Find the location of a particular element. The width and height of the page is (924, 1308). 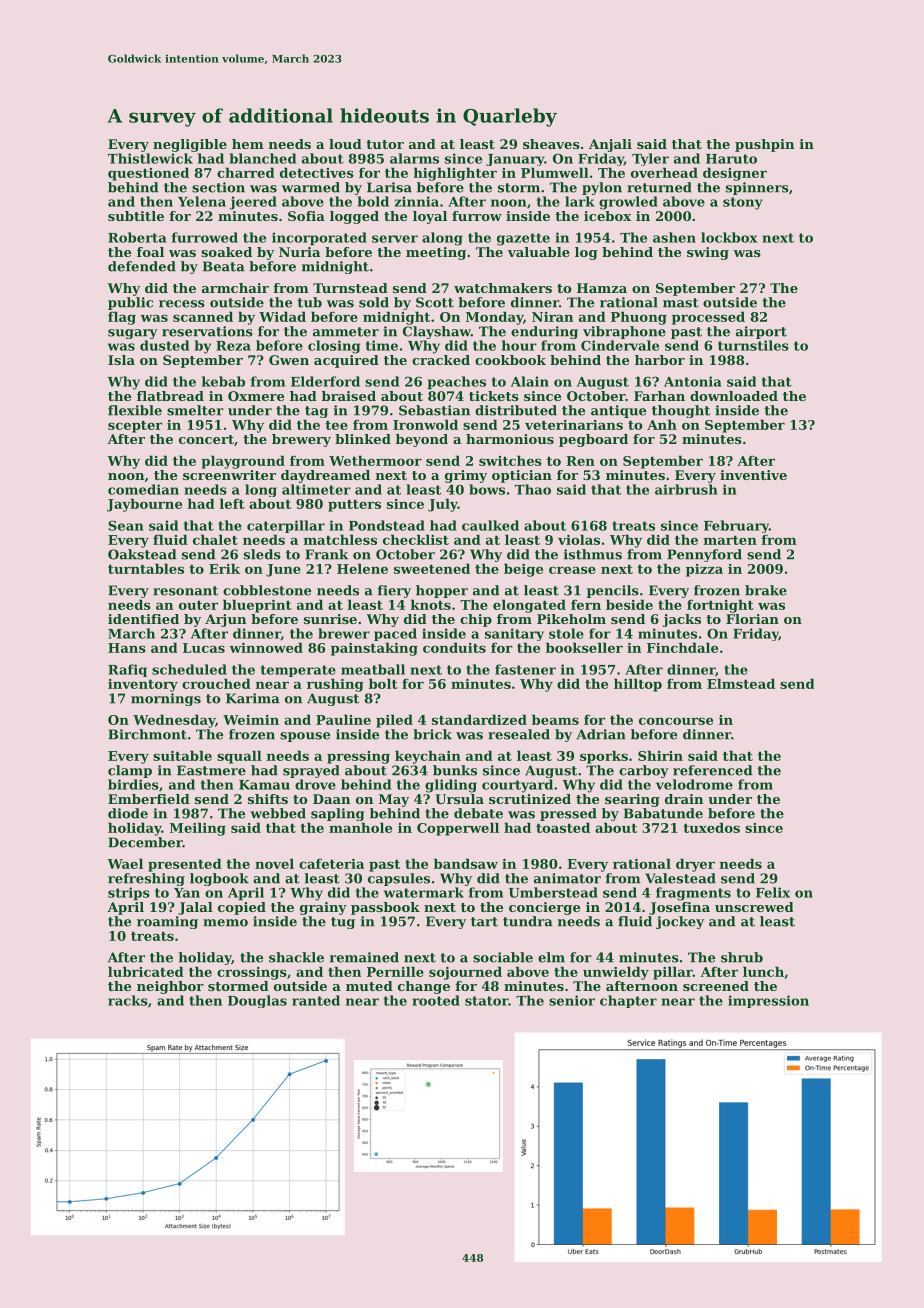

Nuria is located at coordinates (299, 252).
